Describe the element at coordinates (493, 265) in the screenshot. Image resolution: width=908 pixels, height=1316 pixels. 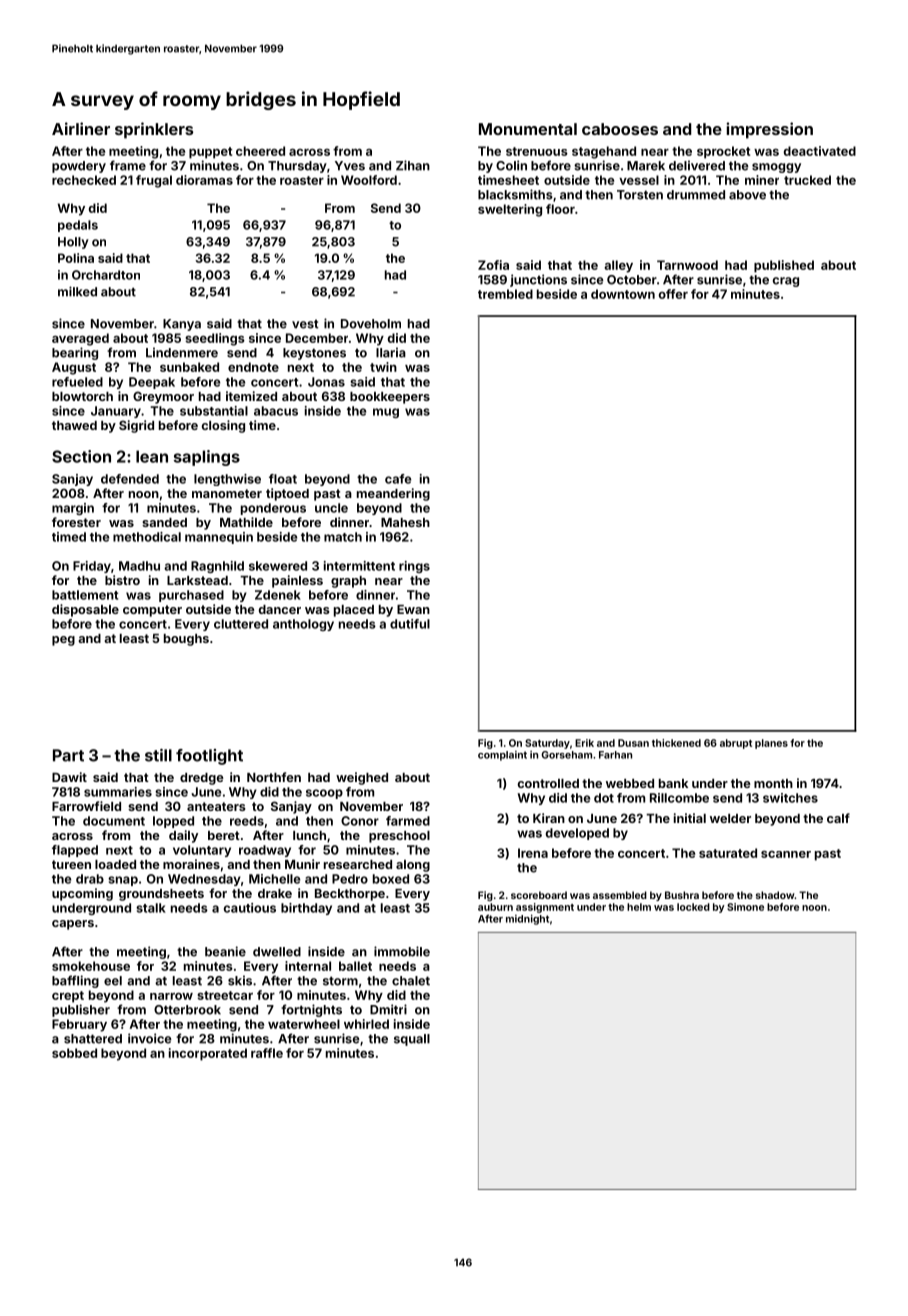
I see `Zofia` at that location.
